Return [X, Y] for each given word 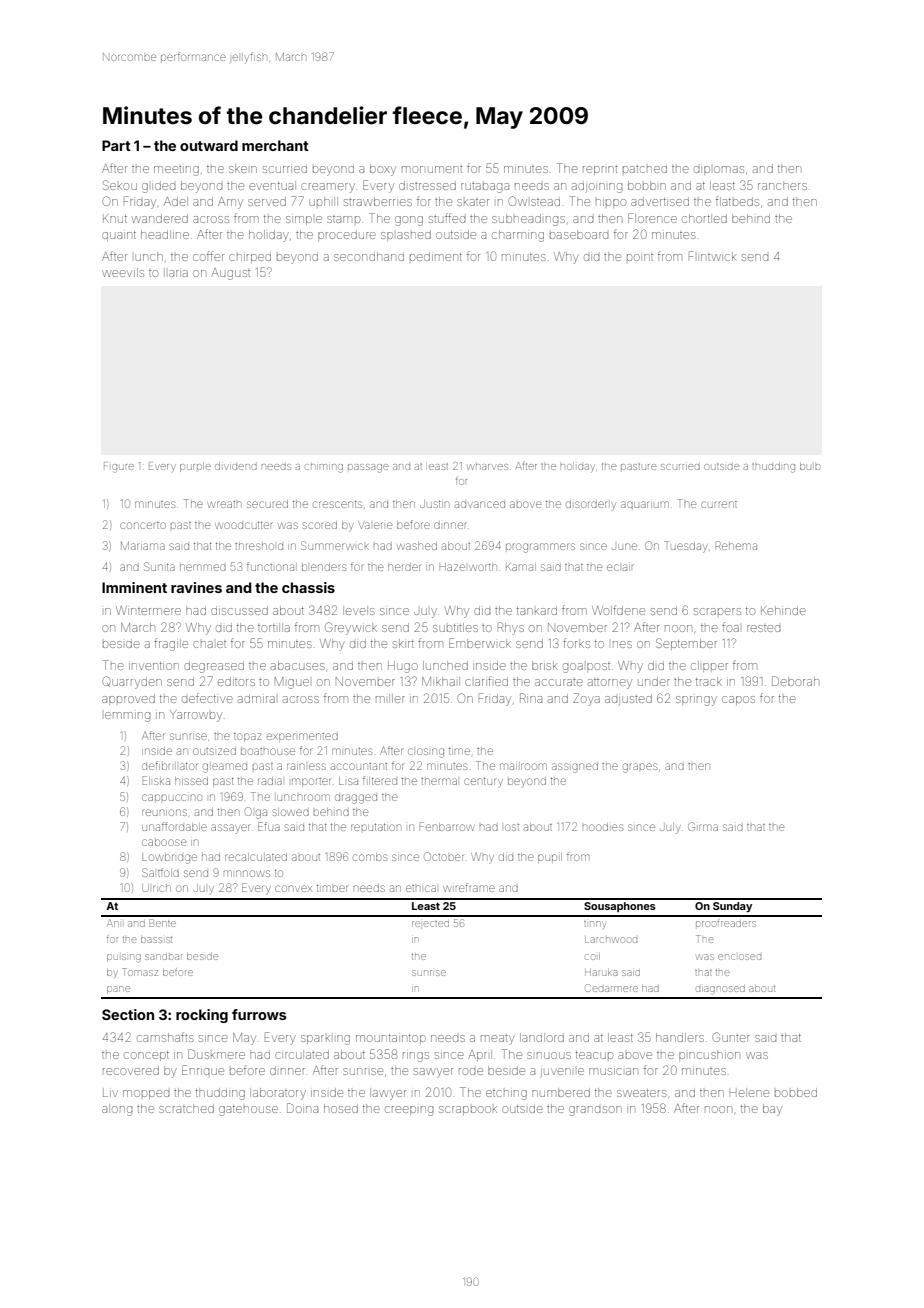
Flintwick [713, 256]
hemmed [203, 567]
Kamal [521, 567]
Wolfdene [618, 610]
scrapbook [468, 1110]
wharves [488, 467]
